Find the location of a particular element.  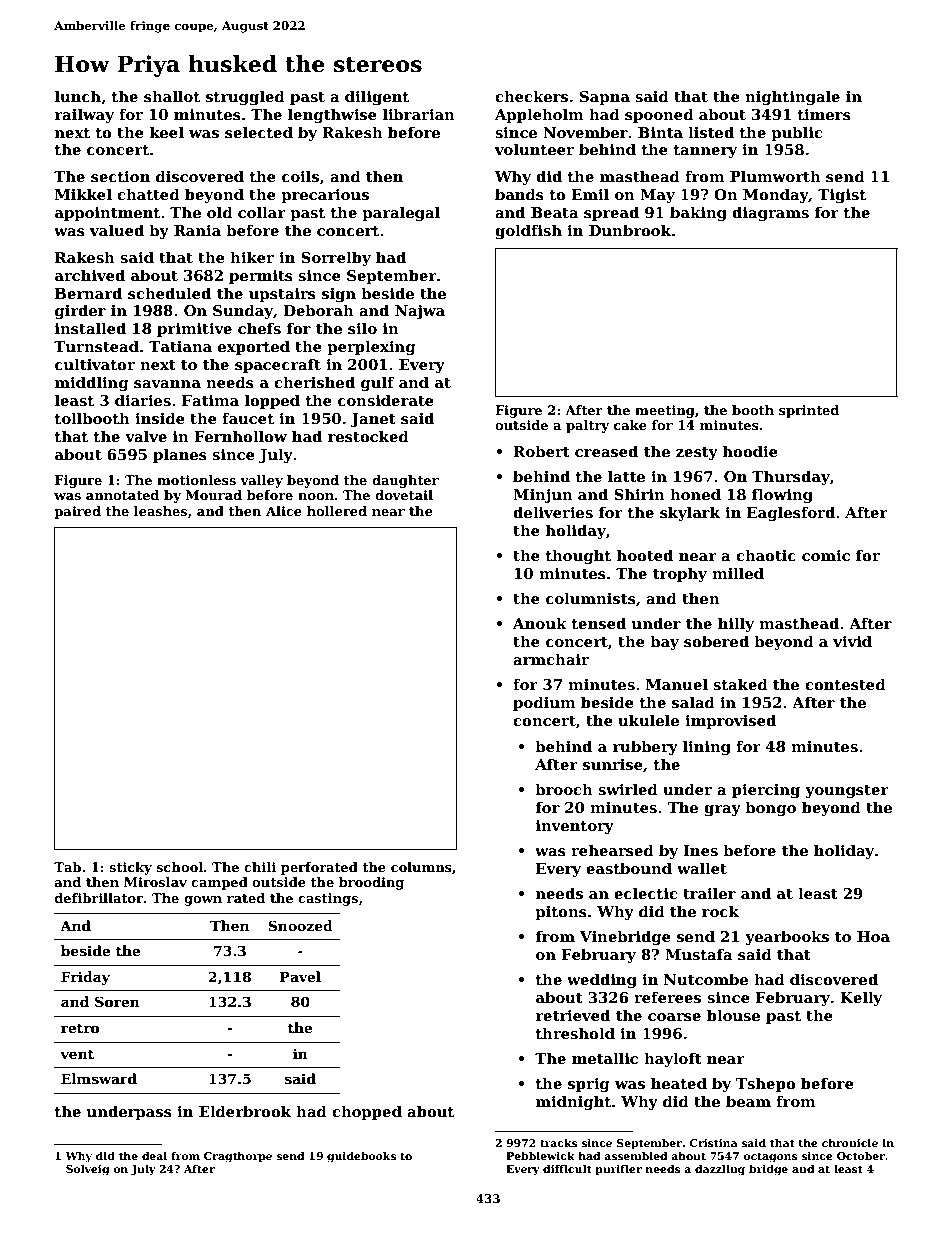

Emil is located at coordinates (590, 194).
